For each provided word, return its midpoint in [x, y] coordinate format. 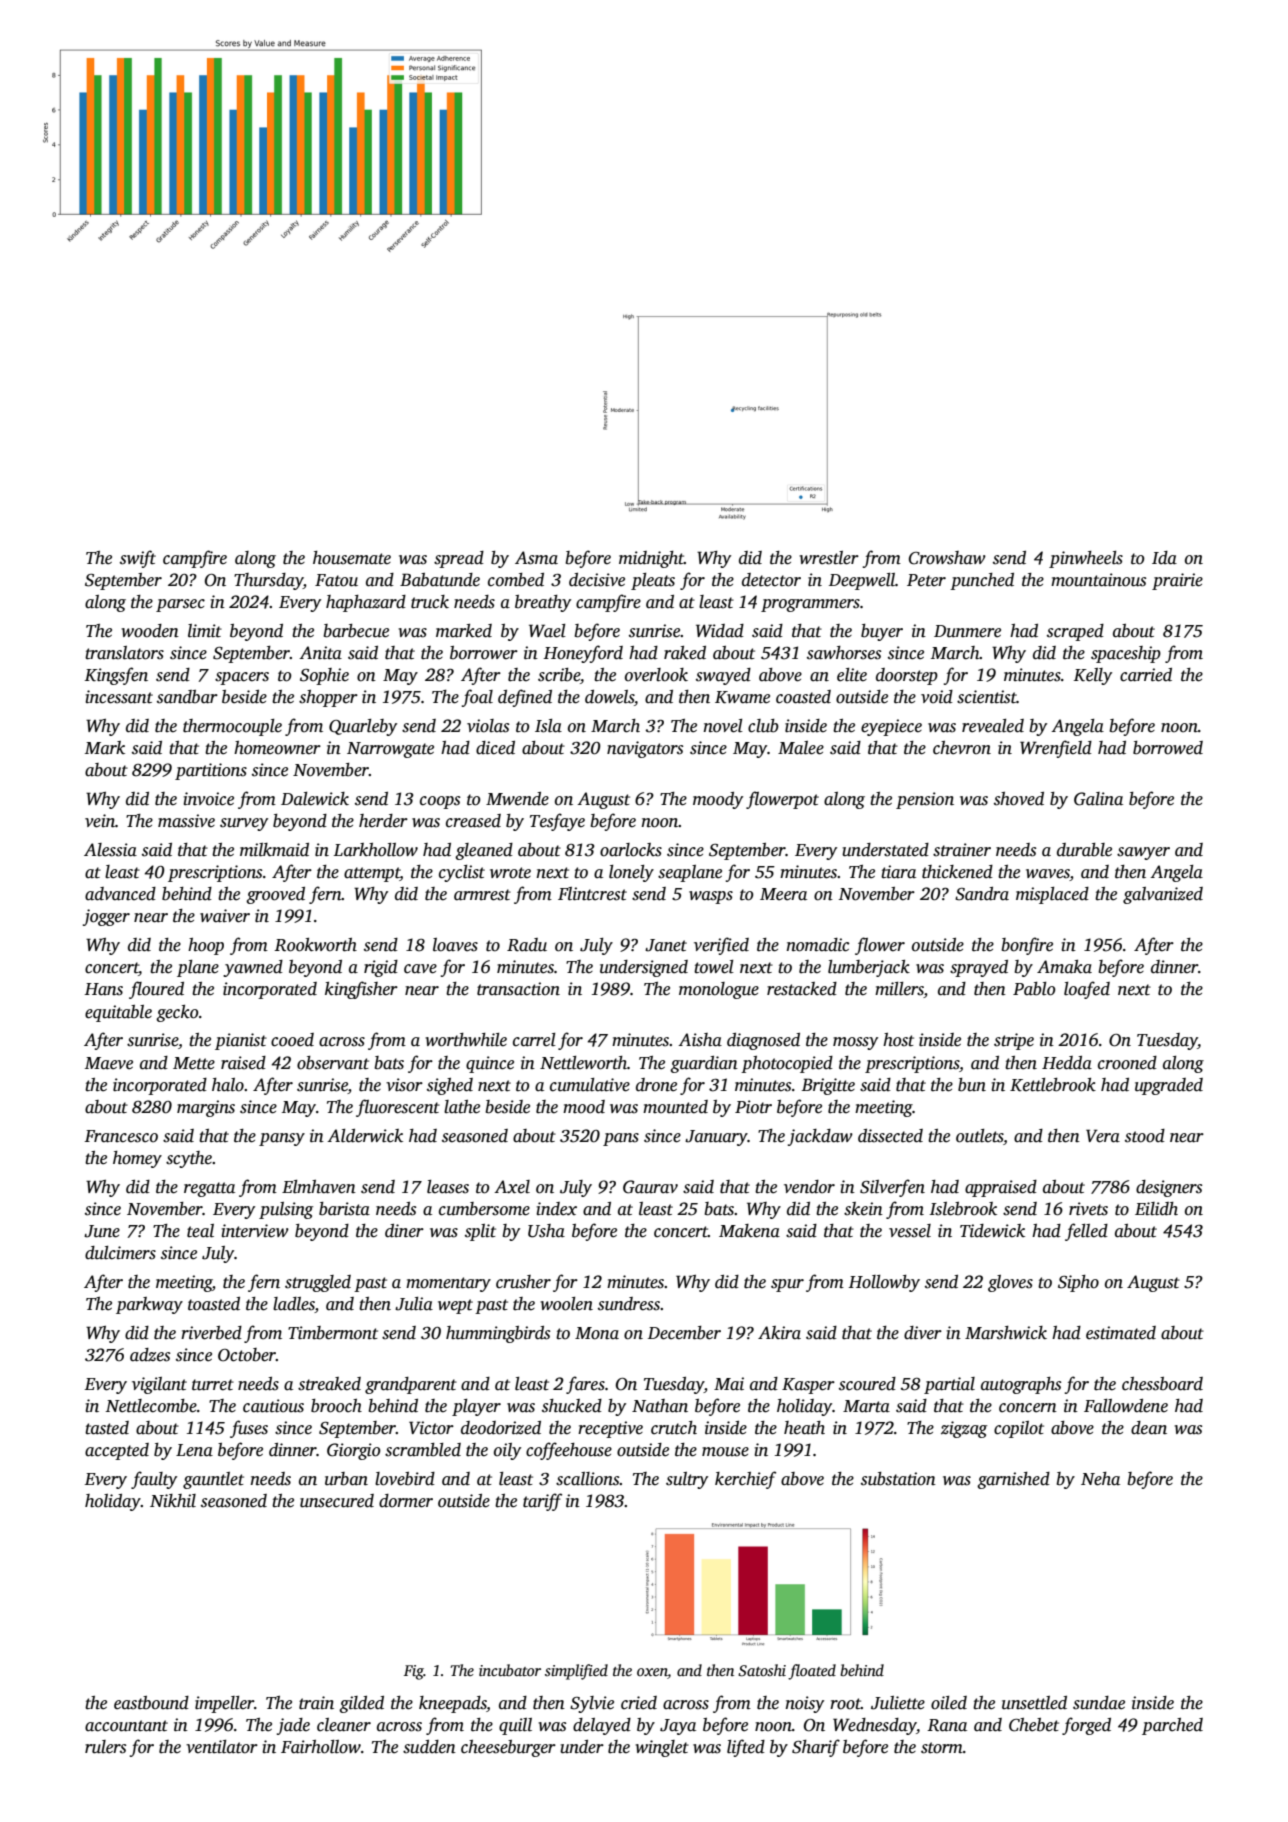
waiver [225, 916]
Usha [546, 1231]
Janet [666, 945]
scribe [559, 675]
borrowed [1168, 748]
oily [507, 1451]
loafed [1087, 990]
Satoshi [762, 1670]
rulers [105, 1747]
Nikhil [173, 1501]
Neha [1100, 1479]
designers [1169, 1188]
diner [404, 1231]
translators [124, 653]
